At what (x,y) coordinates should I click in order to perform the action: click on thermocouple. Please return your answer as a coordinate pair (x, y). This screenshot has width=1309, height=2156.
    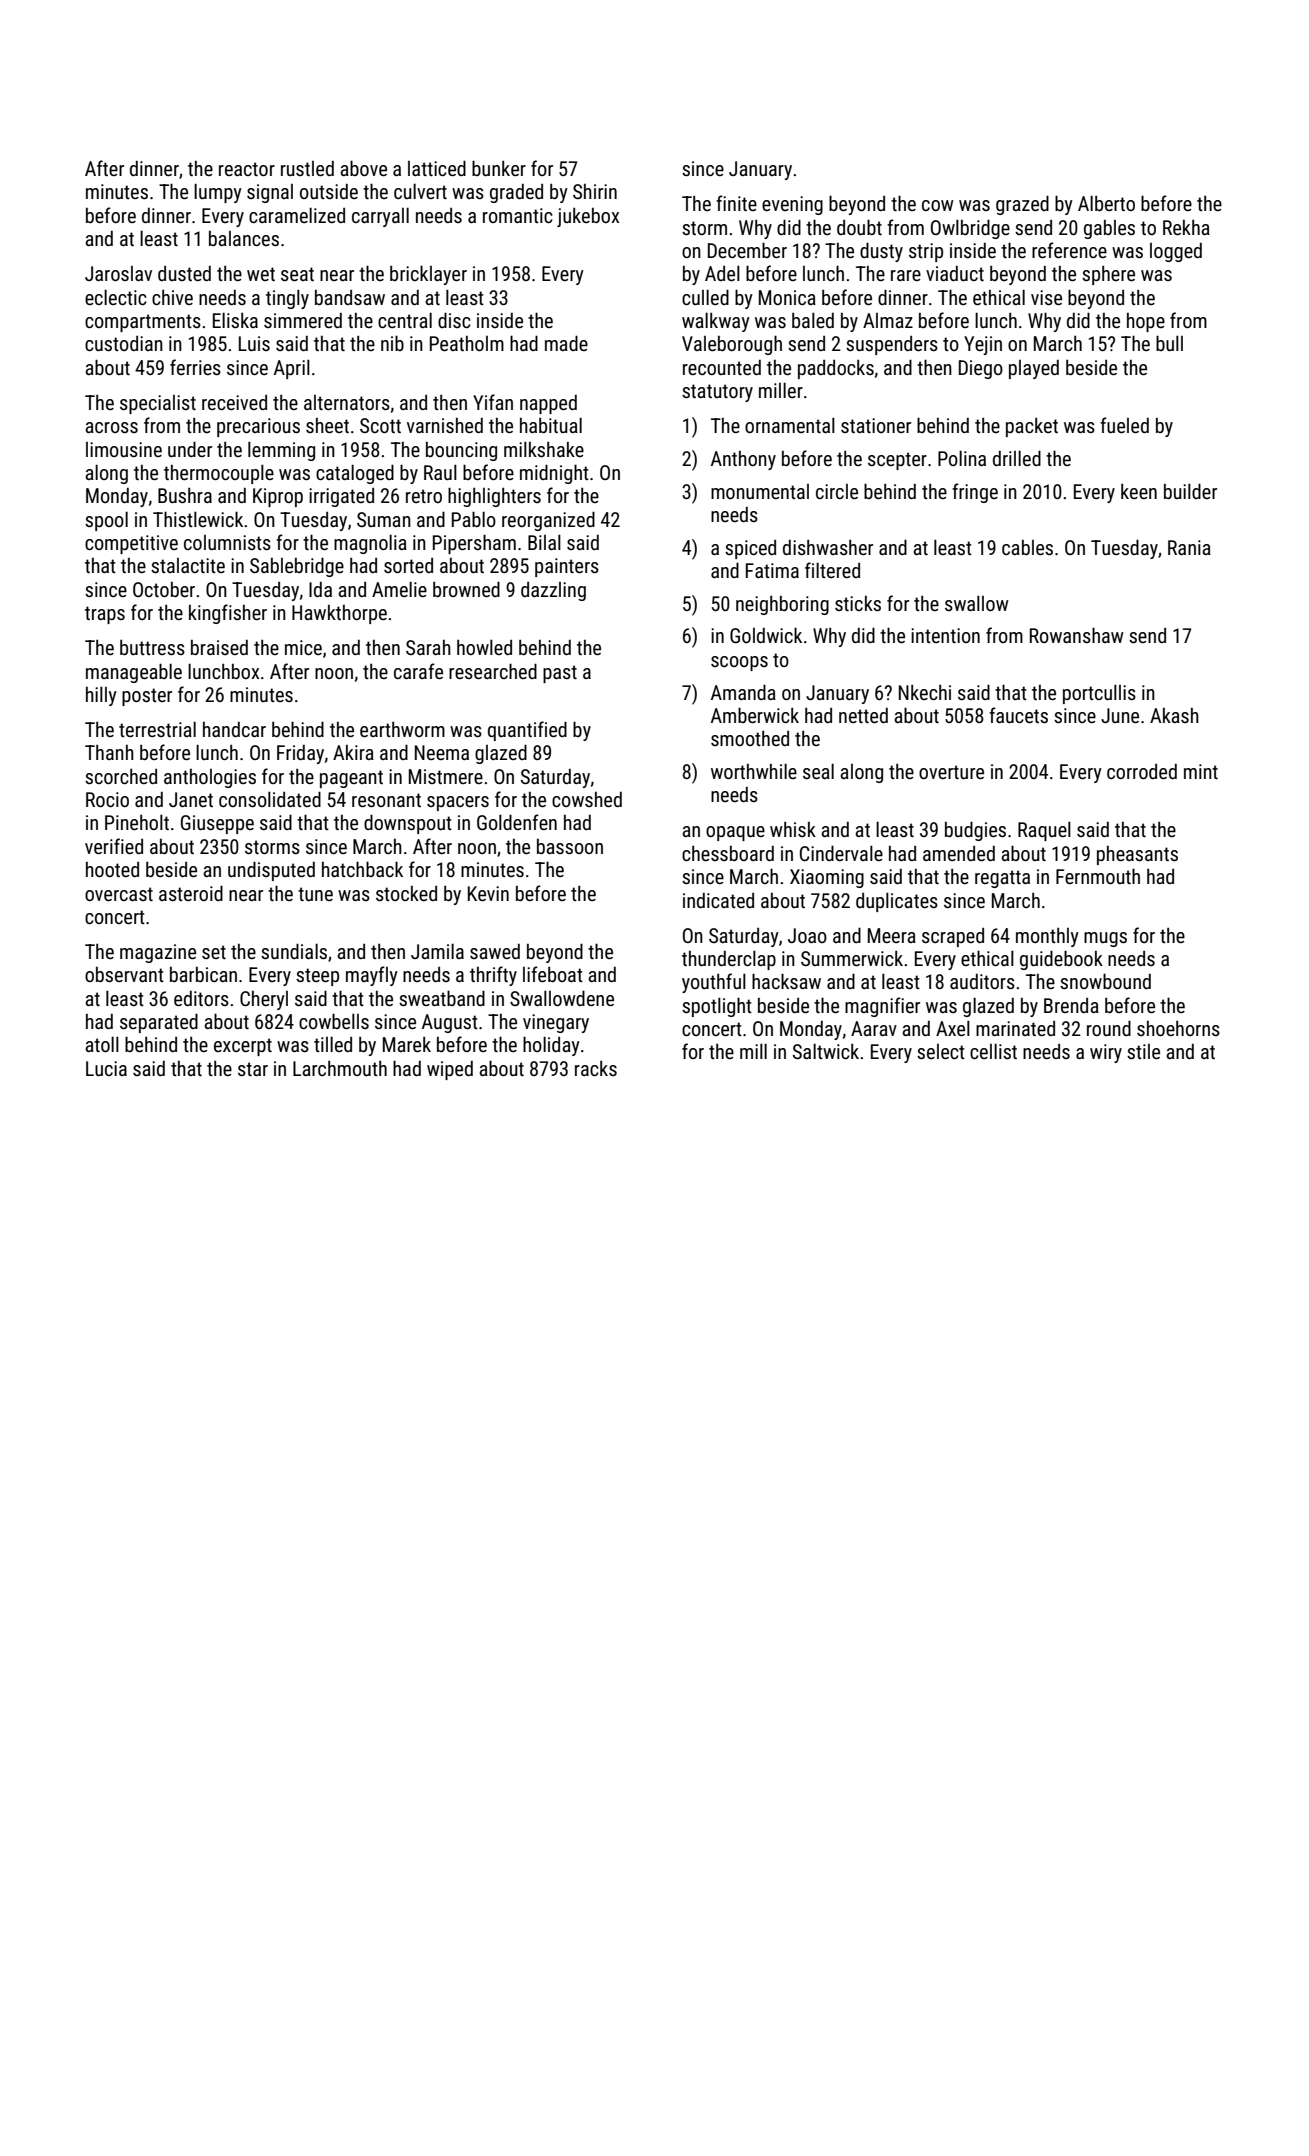
    Looking at the image, I should click on (219, 474).
